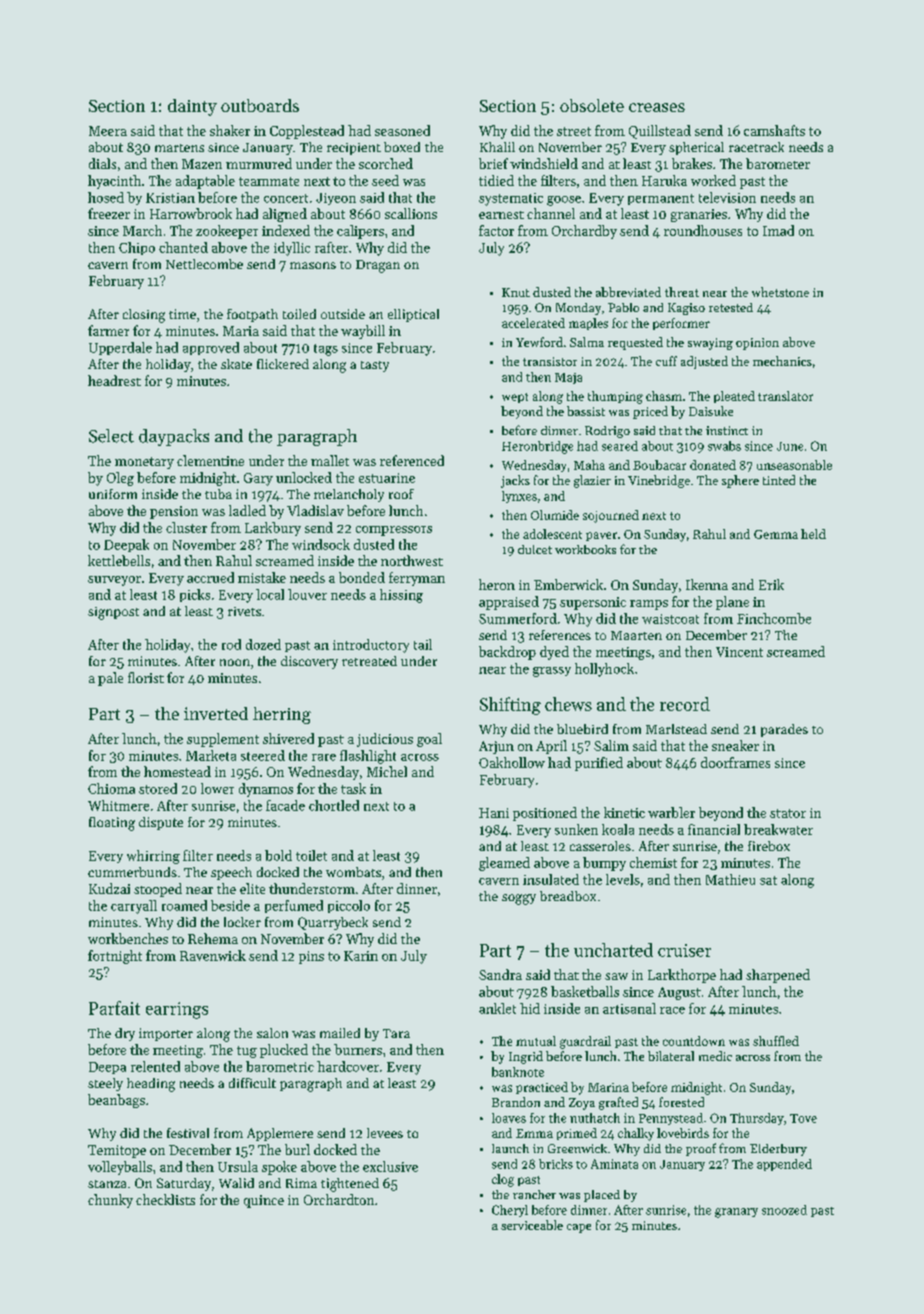  I want to click on floating, so click(112, 824).
